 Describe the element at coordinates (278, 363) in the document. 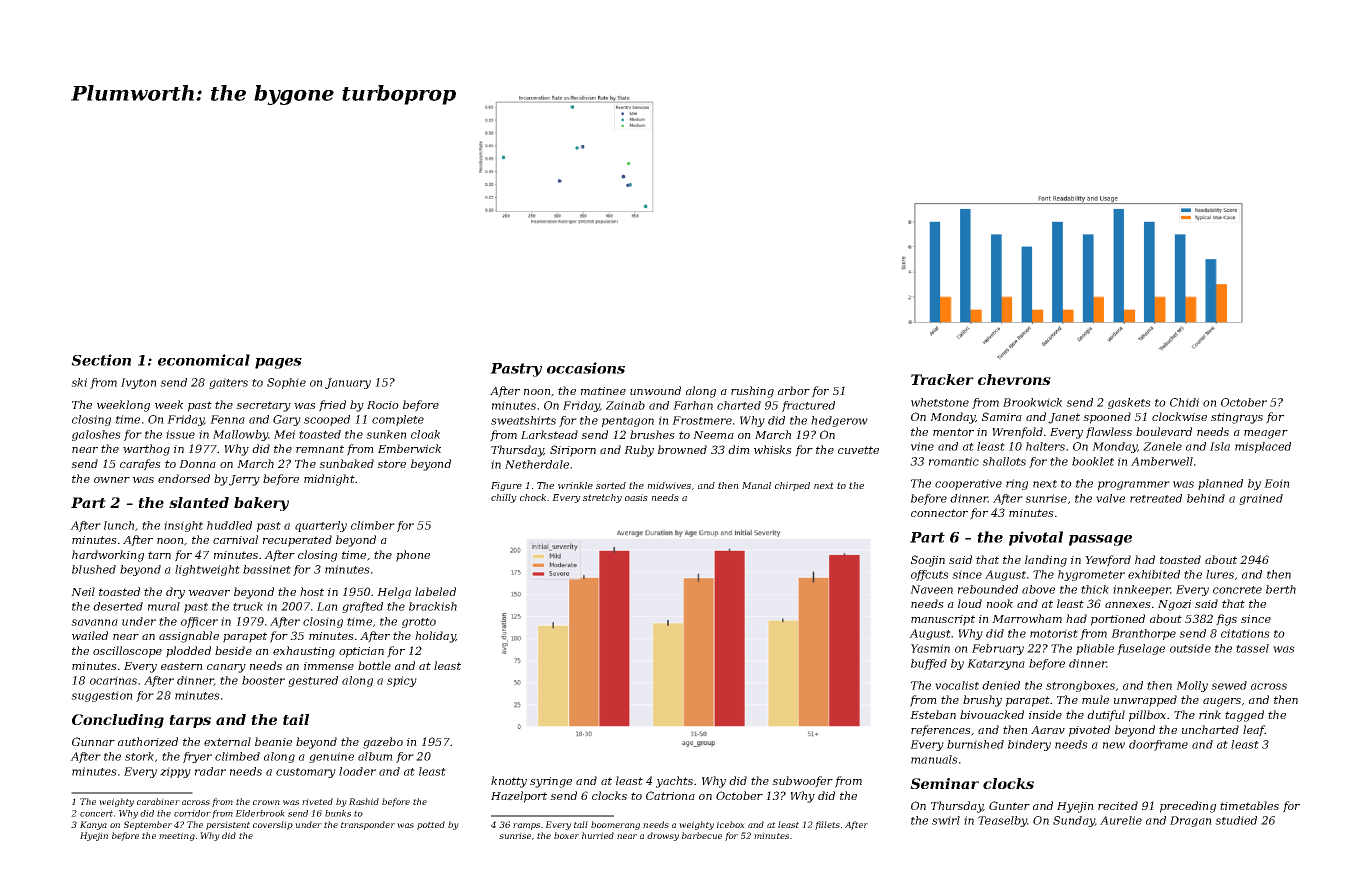

I see `pages` at that location.
